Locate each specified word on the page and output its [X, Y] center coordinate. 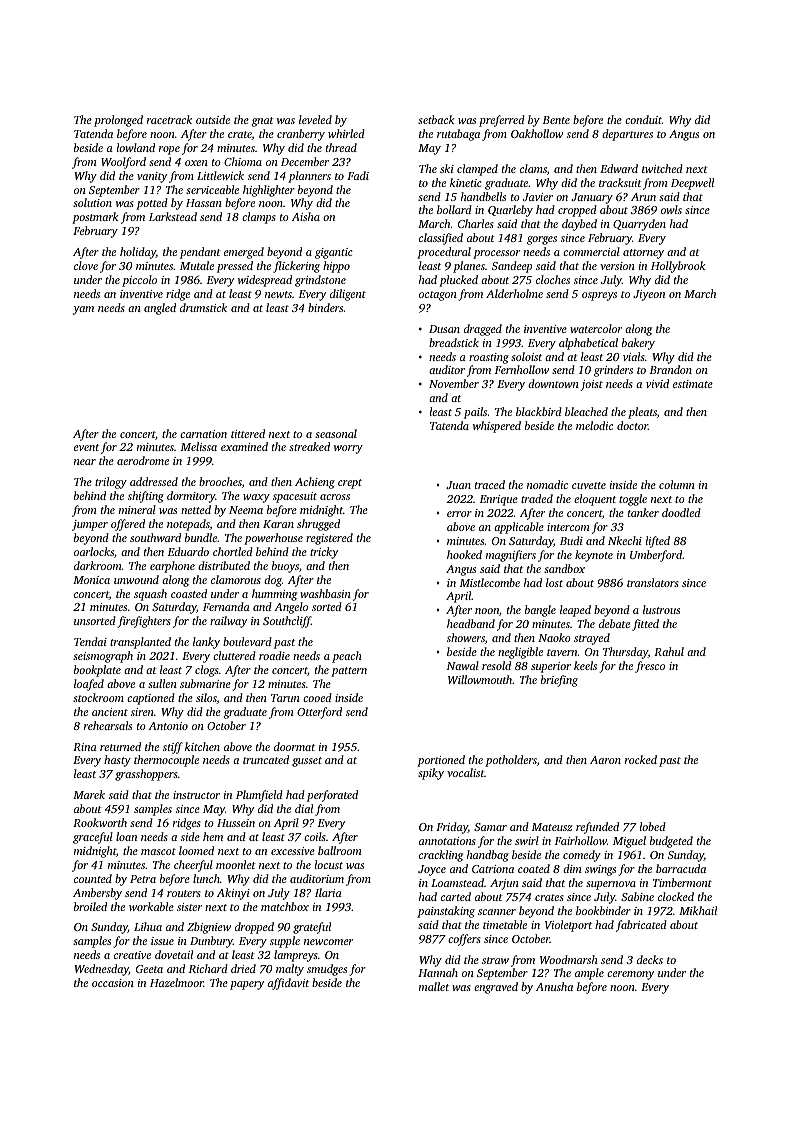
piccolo [139, 281]
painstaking [446, 912]
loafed [89, 685]
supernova [611, 885]
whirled [346, 133]
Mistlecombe [490, 582]
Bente [556, 120]
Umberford [656, 556]
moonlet [236, 864]
